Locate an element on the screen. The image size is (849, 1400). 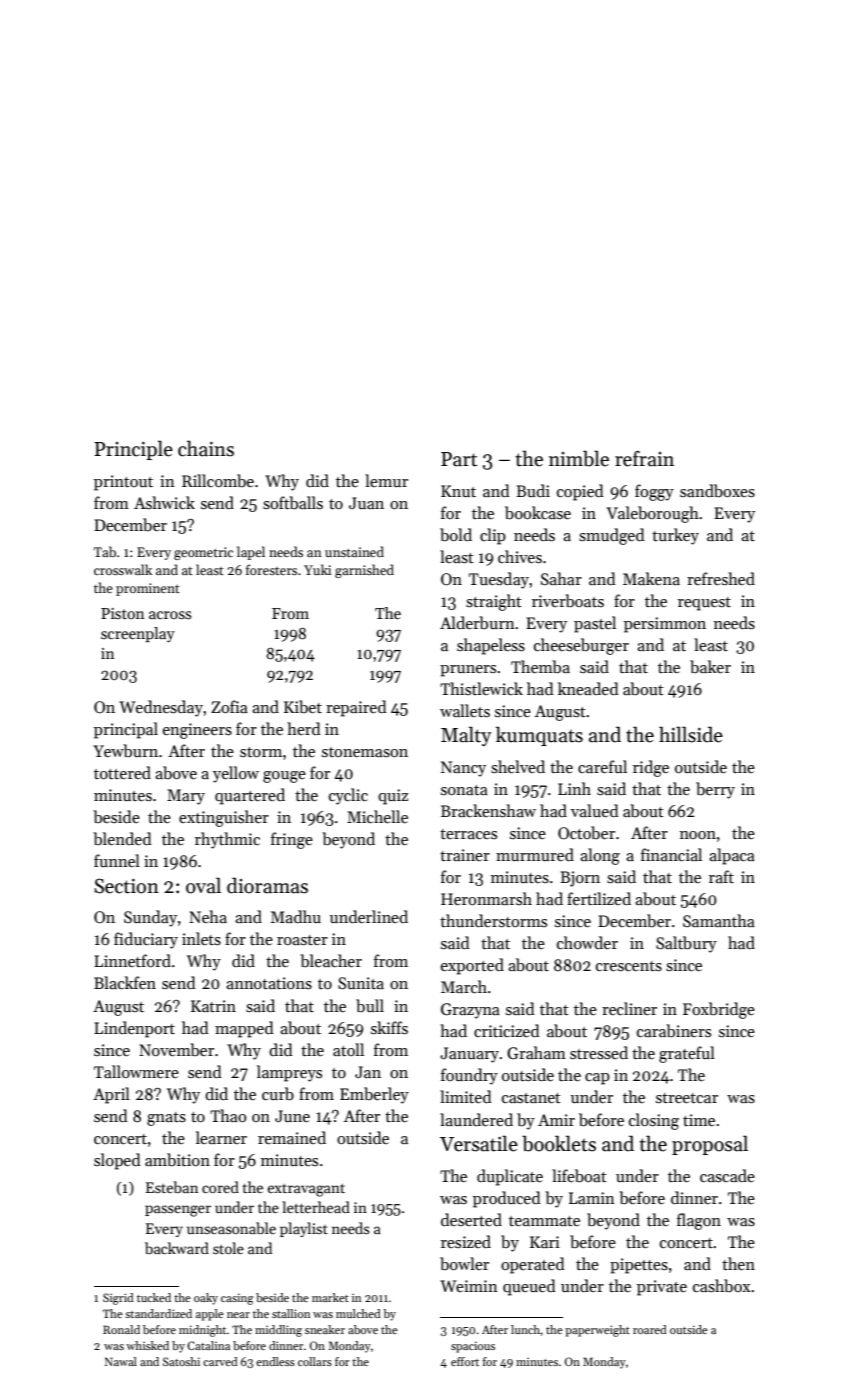
yellow is located at coordinates (236, 774).
